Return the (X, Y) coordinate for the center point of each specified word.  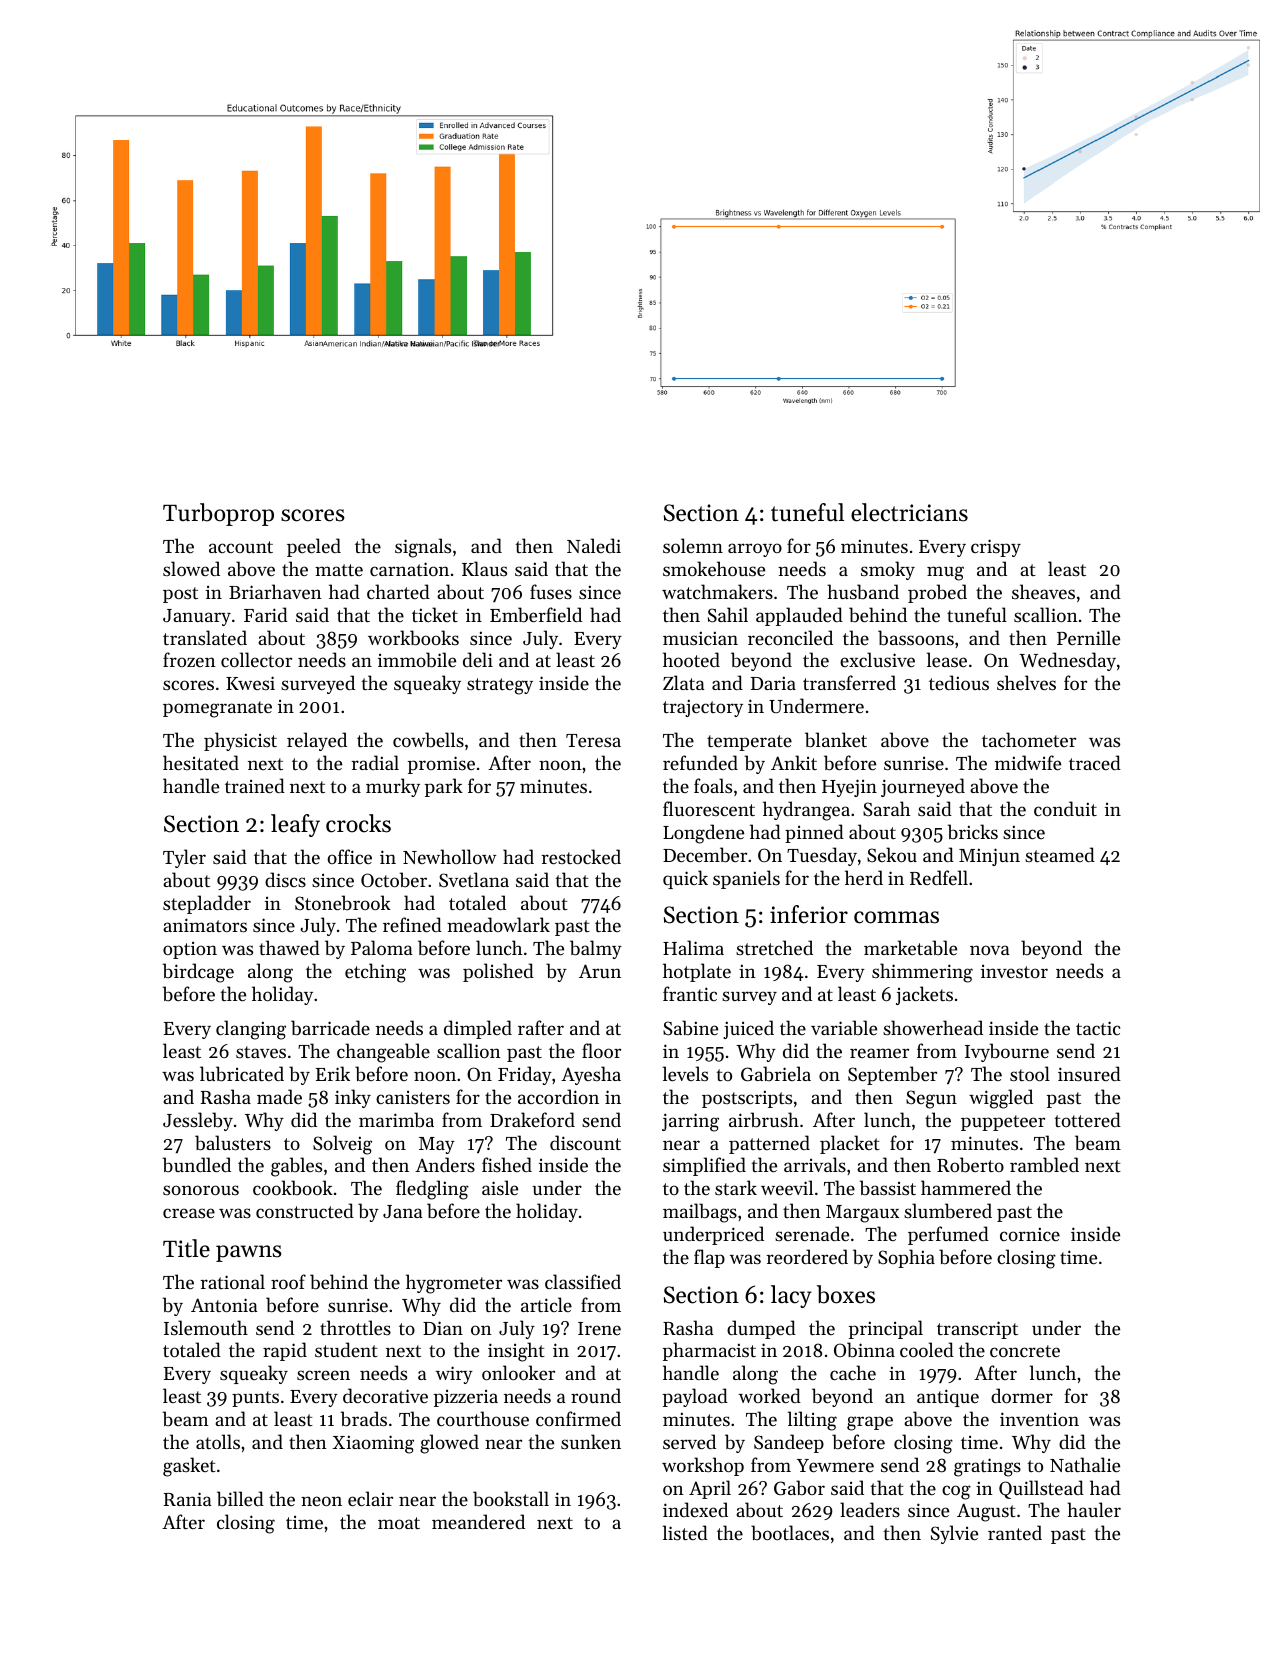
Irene (599, 1328)
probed (937, 593)
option (190, 950)
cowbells (428, 739)
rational (232, 1281)
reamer (879, 1053)
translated (205, 637)
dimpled (478, 1029)
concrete (1025, 1351)
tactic (1098, 1028)
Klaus (484, 568)
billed (240, 1499)
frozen (189, 659)
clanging (251, 1030)
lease (947, 659)
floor (601, 1050)
